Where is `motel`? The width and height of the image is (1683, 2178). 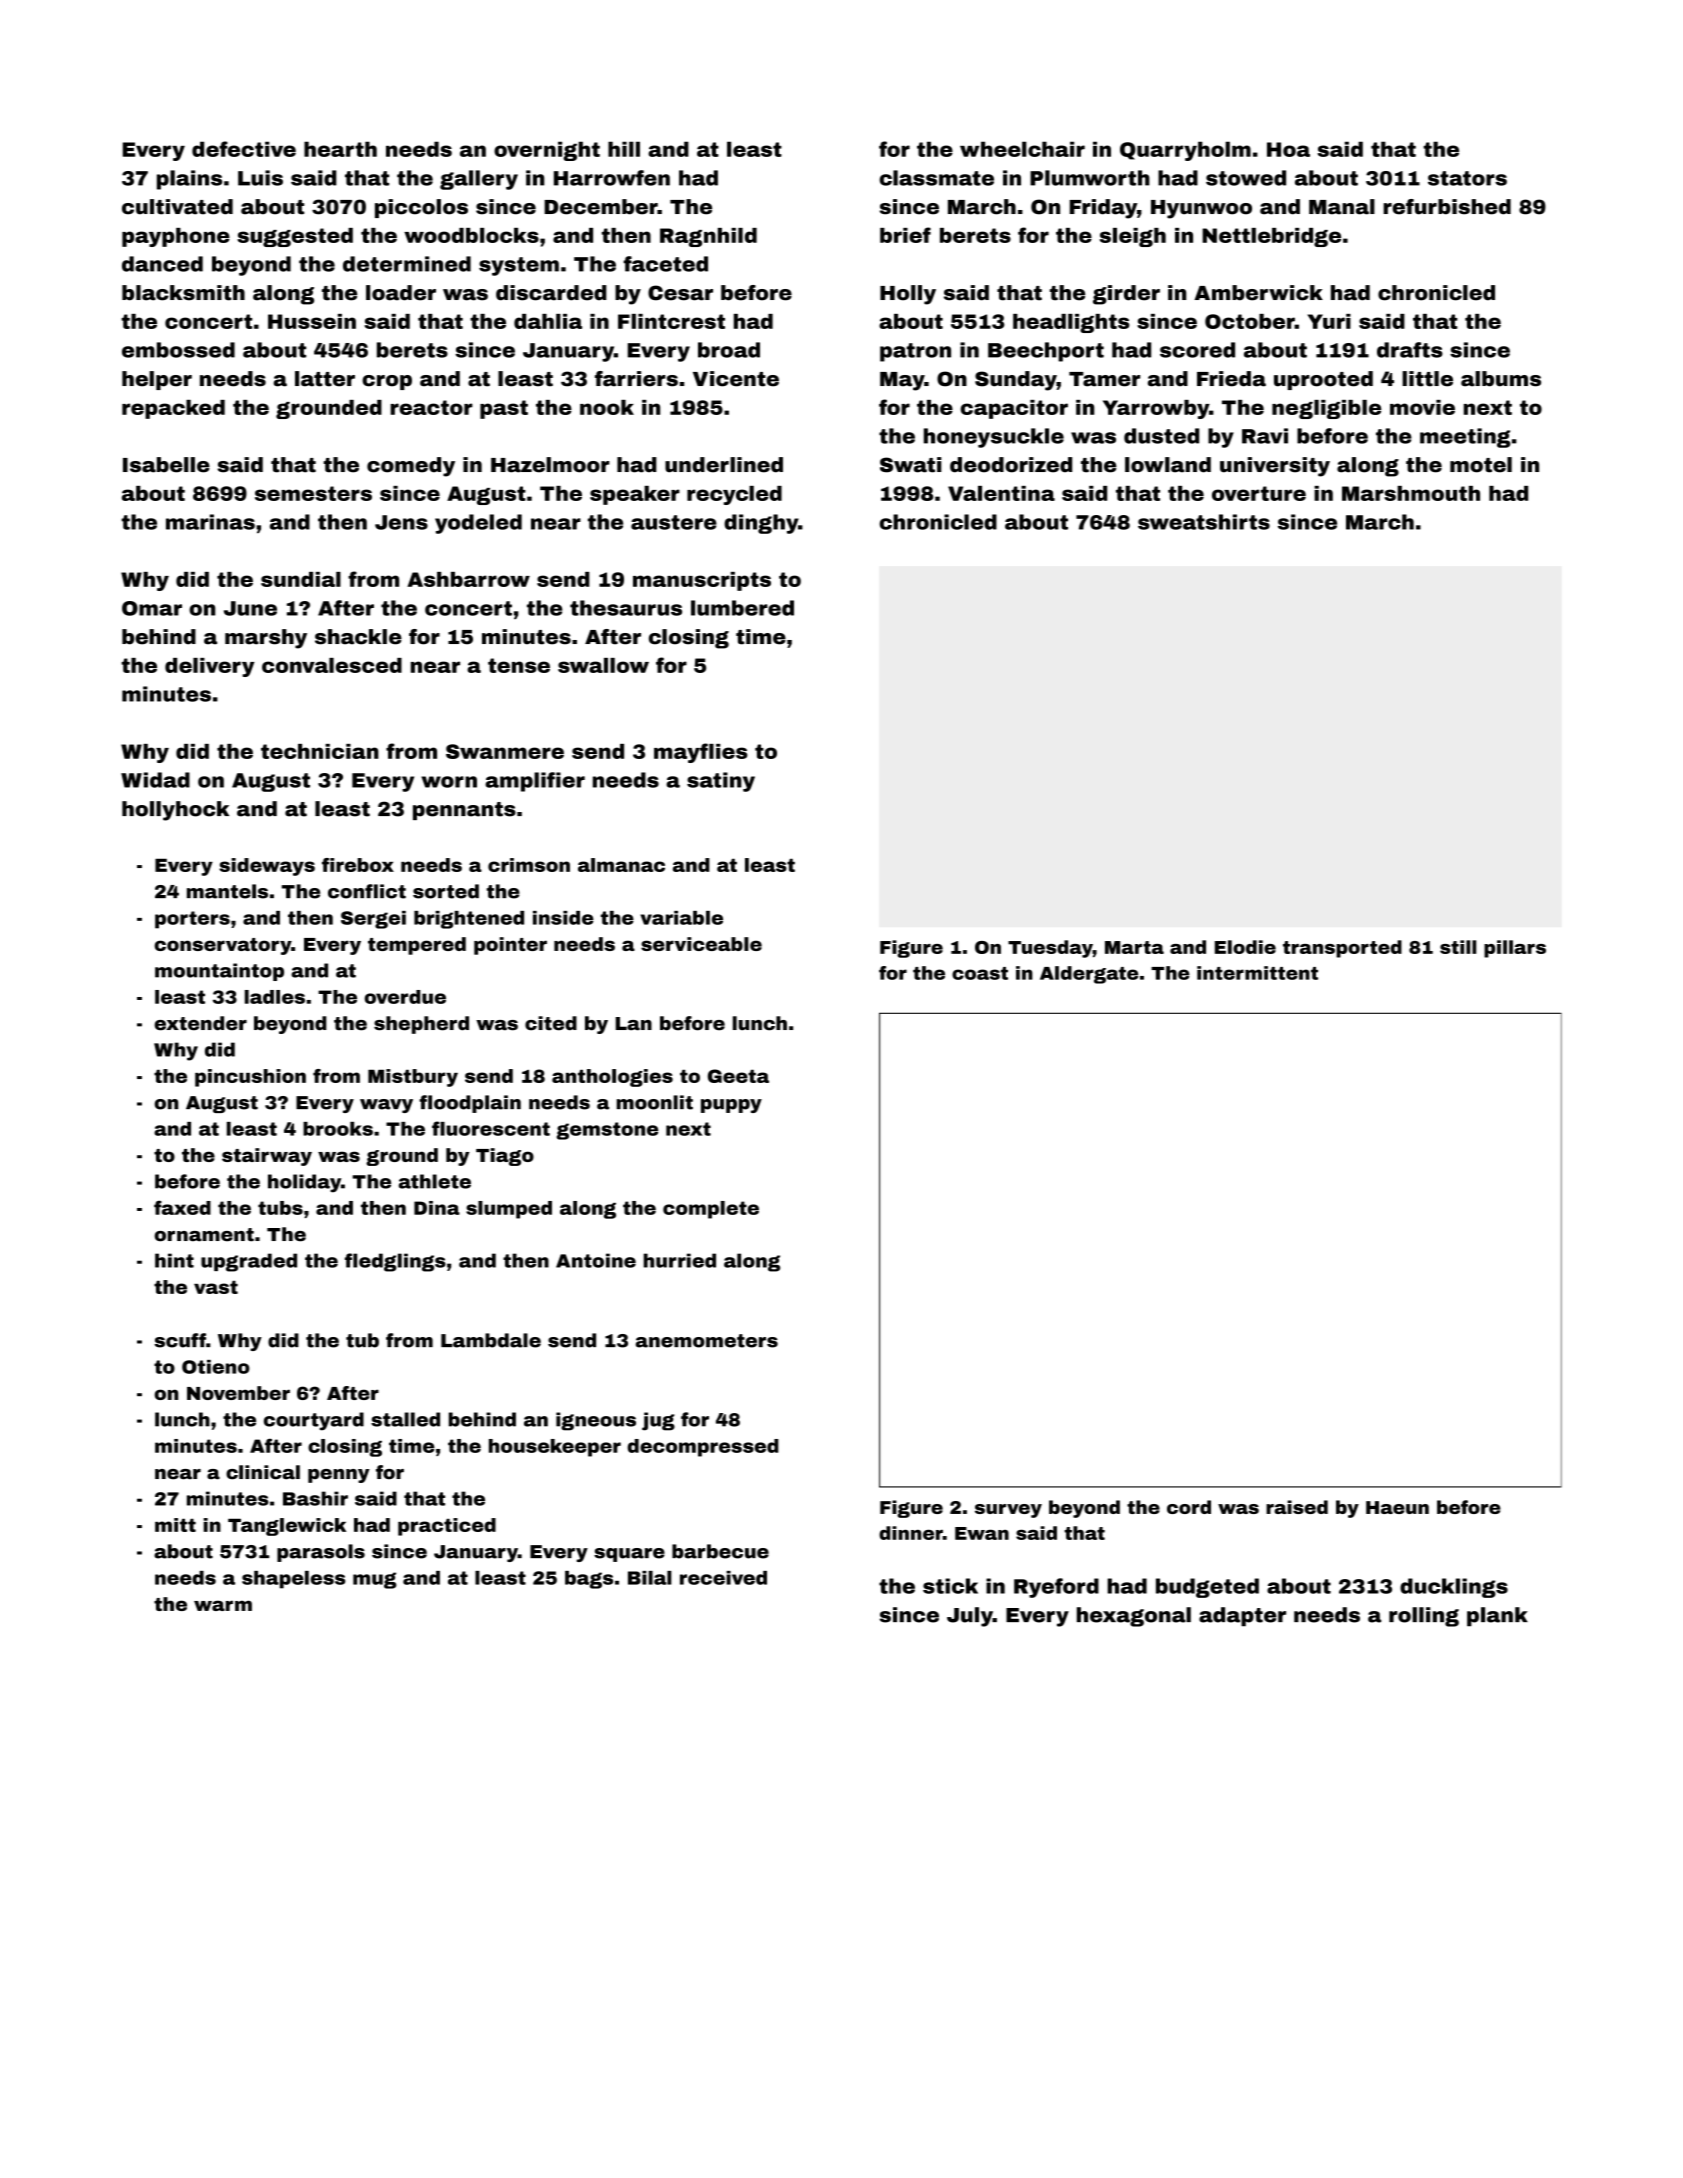
motel is located at coordinates (1481, 465).
